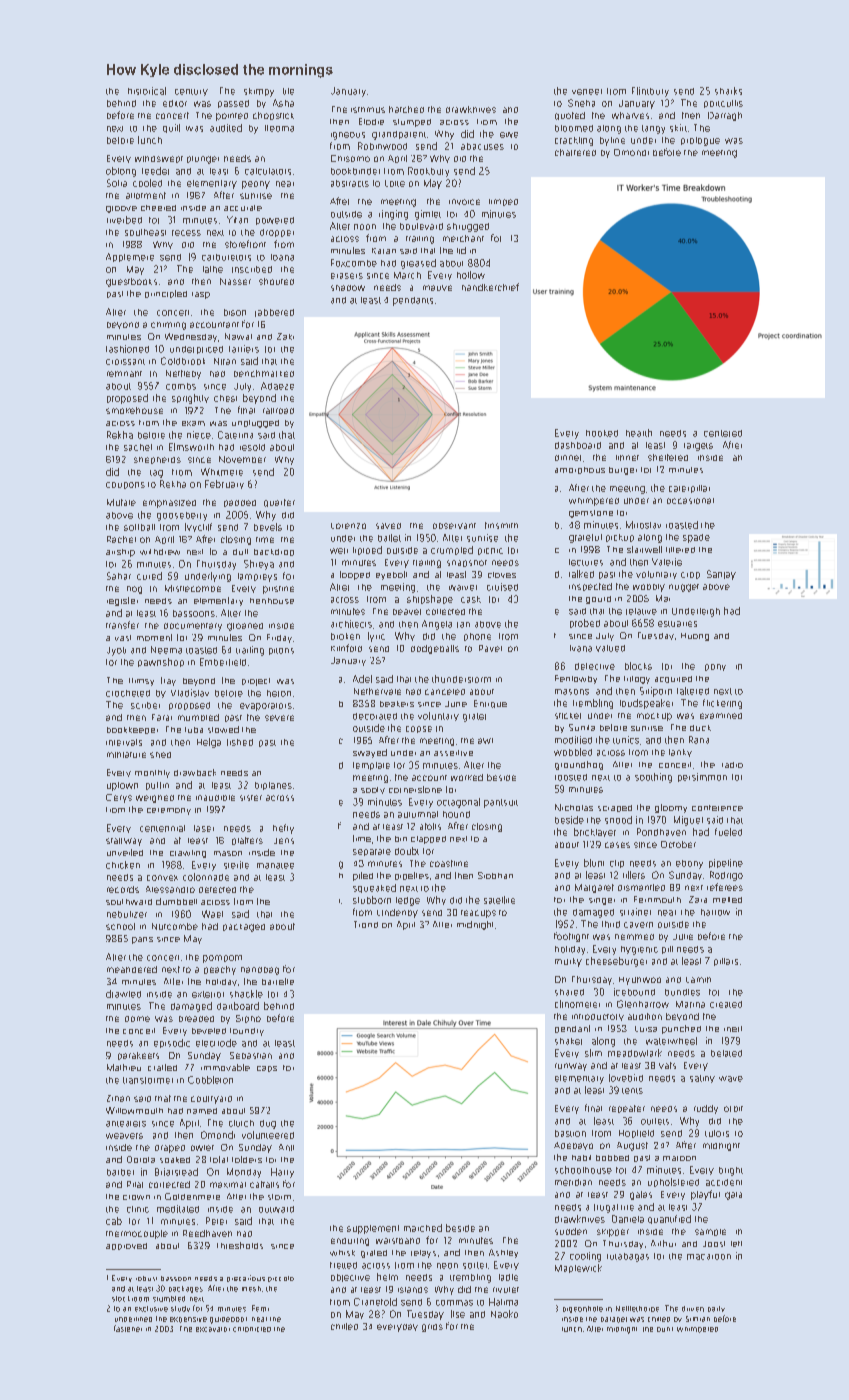  Describe the element at coordinates (698, 447) in the screenshot. I see `targets` at that location.
